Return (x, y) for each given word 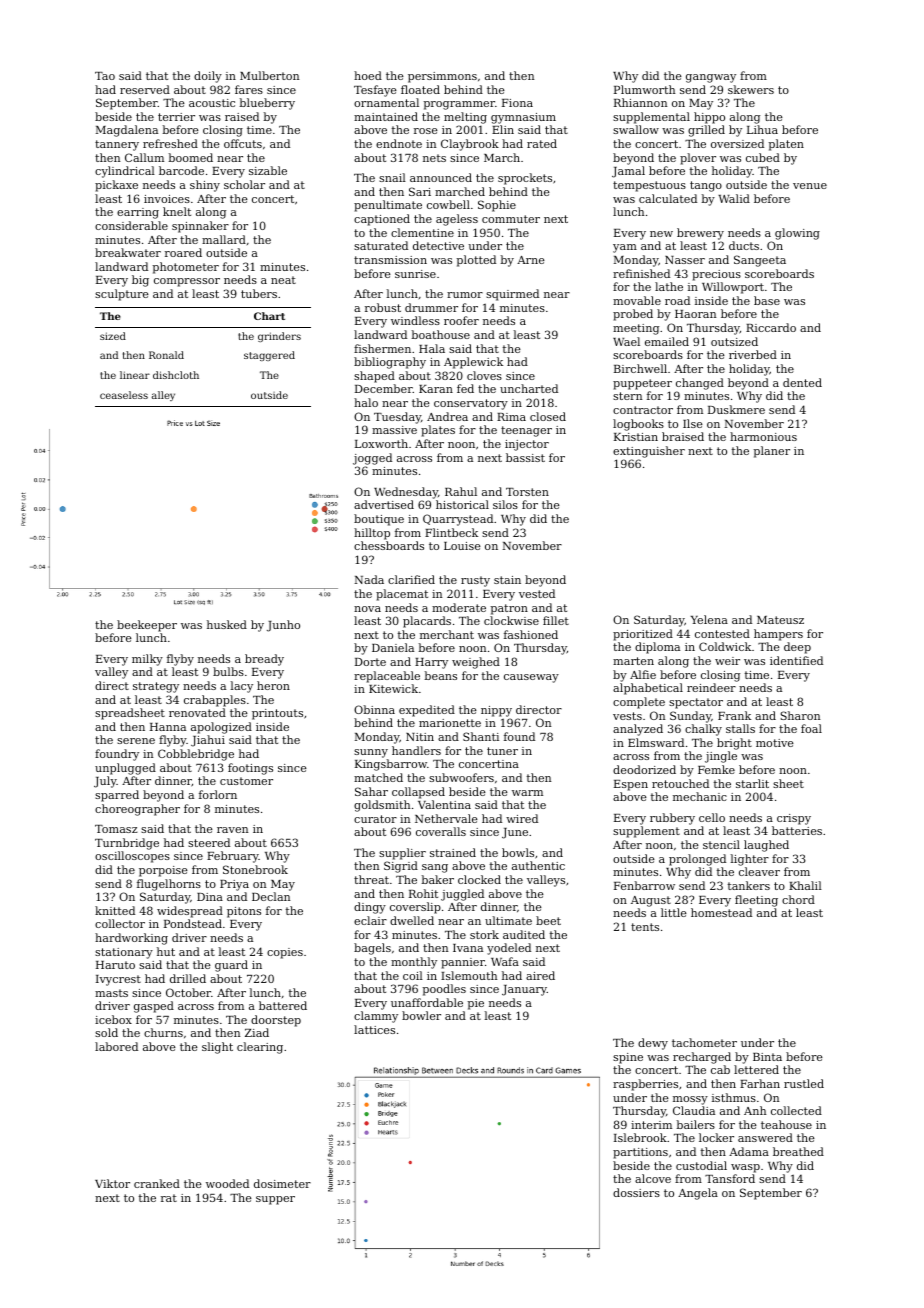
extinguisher (649, 452)
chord (798, 899)
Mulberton (270, 75)
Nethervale (446, 818)
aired (540, 975)
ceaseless (124, 395)
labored (116, 1046)
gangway (711, 78)
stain (507, 580)
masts (111, 993)
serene (136, 741)
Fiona (517, 103)
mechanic (700, 796)
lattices (374, 1029)
